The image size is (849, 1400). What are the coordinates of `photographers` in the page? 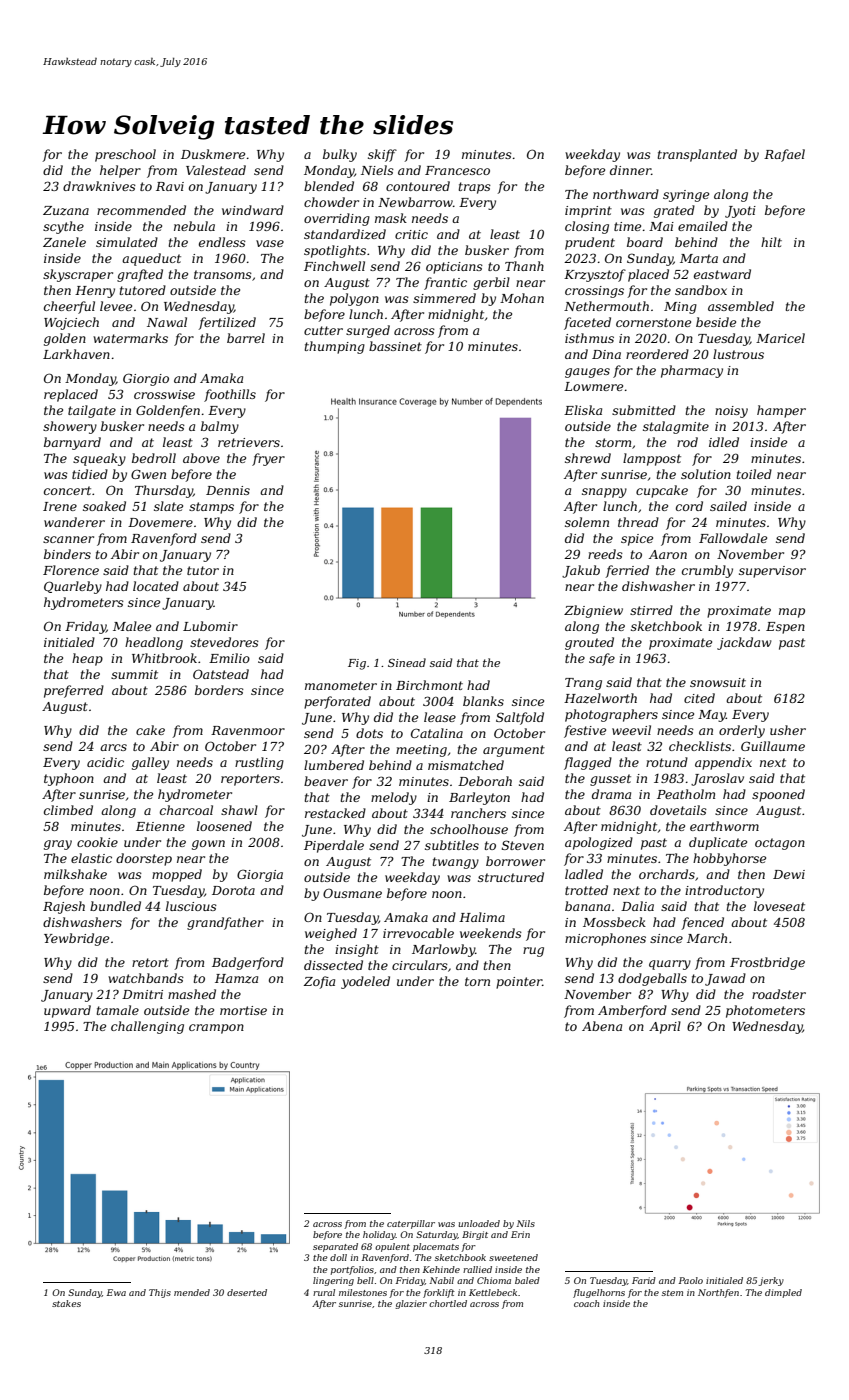 It's located at (611, 715).
